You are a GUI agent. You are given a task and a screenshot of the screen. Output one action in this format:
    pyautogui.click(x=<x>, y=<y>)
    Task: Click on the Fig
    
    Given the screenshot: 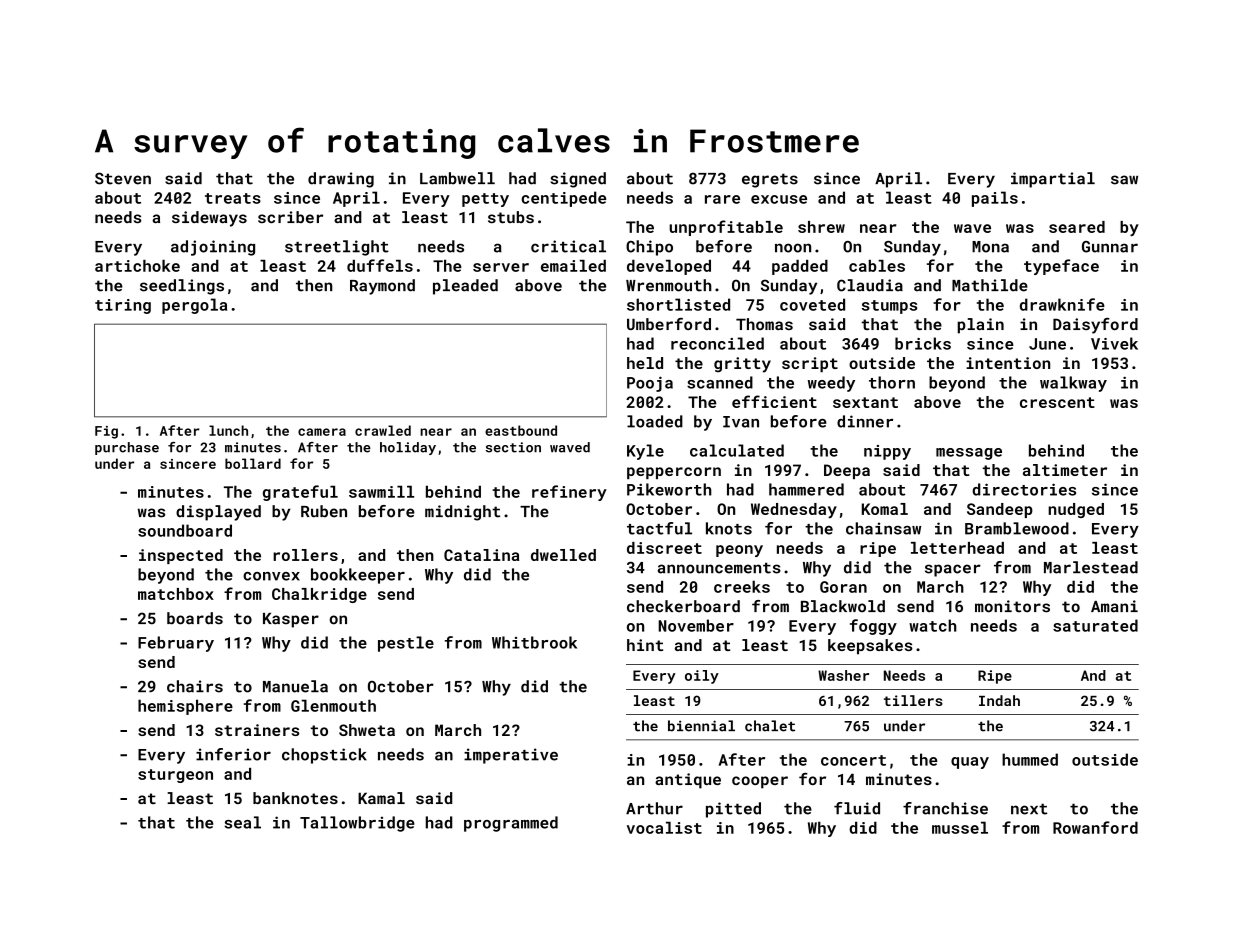 What is the action you would take?
    pyautogui.click(x=106, y=432)
